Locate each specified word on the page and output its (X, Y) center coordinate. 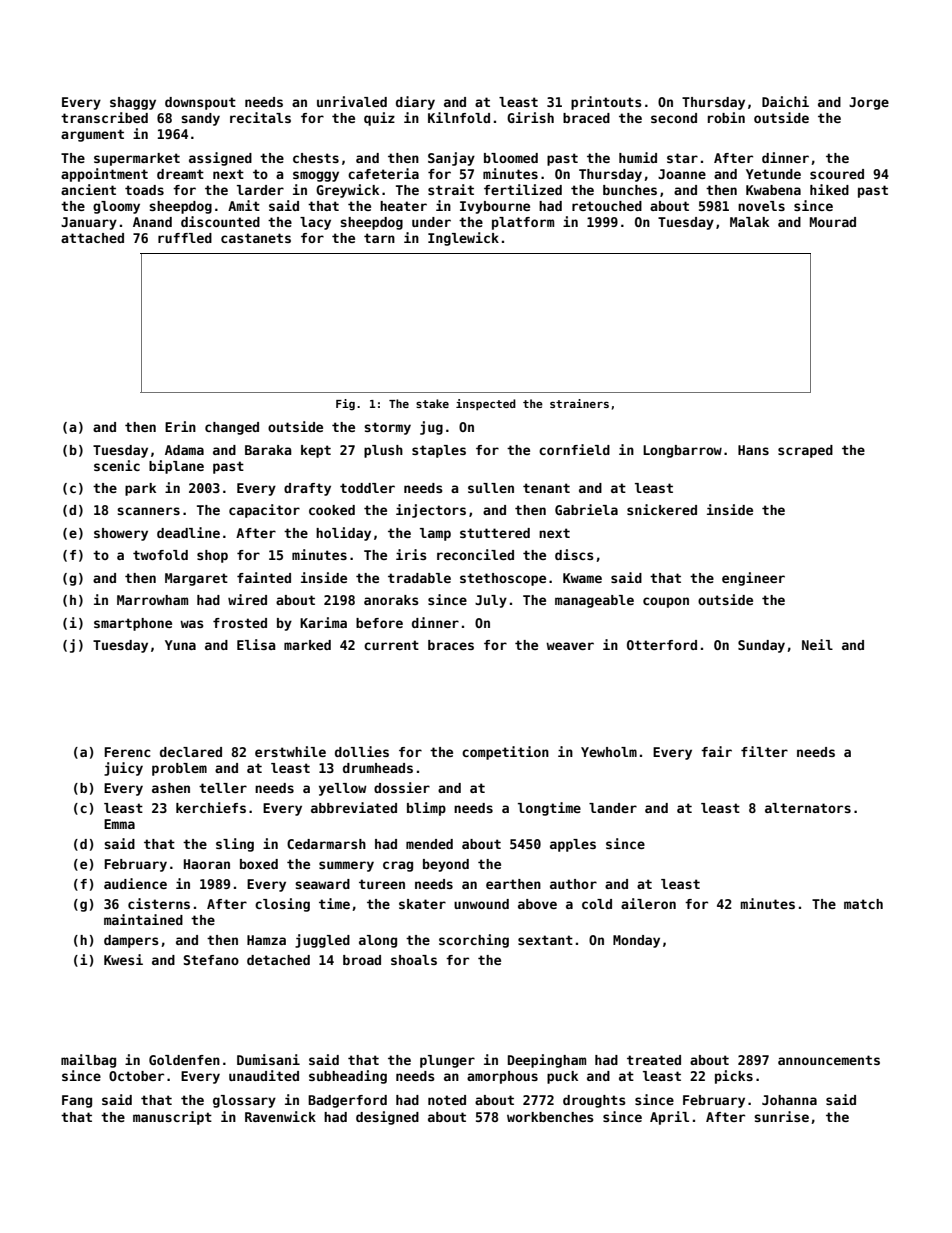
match (863, 904)
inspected (486, 405)
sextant (545, 940)
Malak (749, 222)
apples (573, 845)
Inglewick (463, 239)
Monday (636, 941)
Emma (119, 824)
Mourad (833, 222)
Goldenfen (184, 1060)
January (89, 223)
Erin (180, 426)
